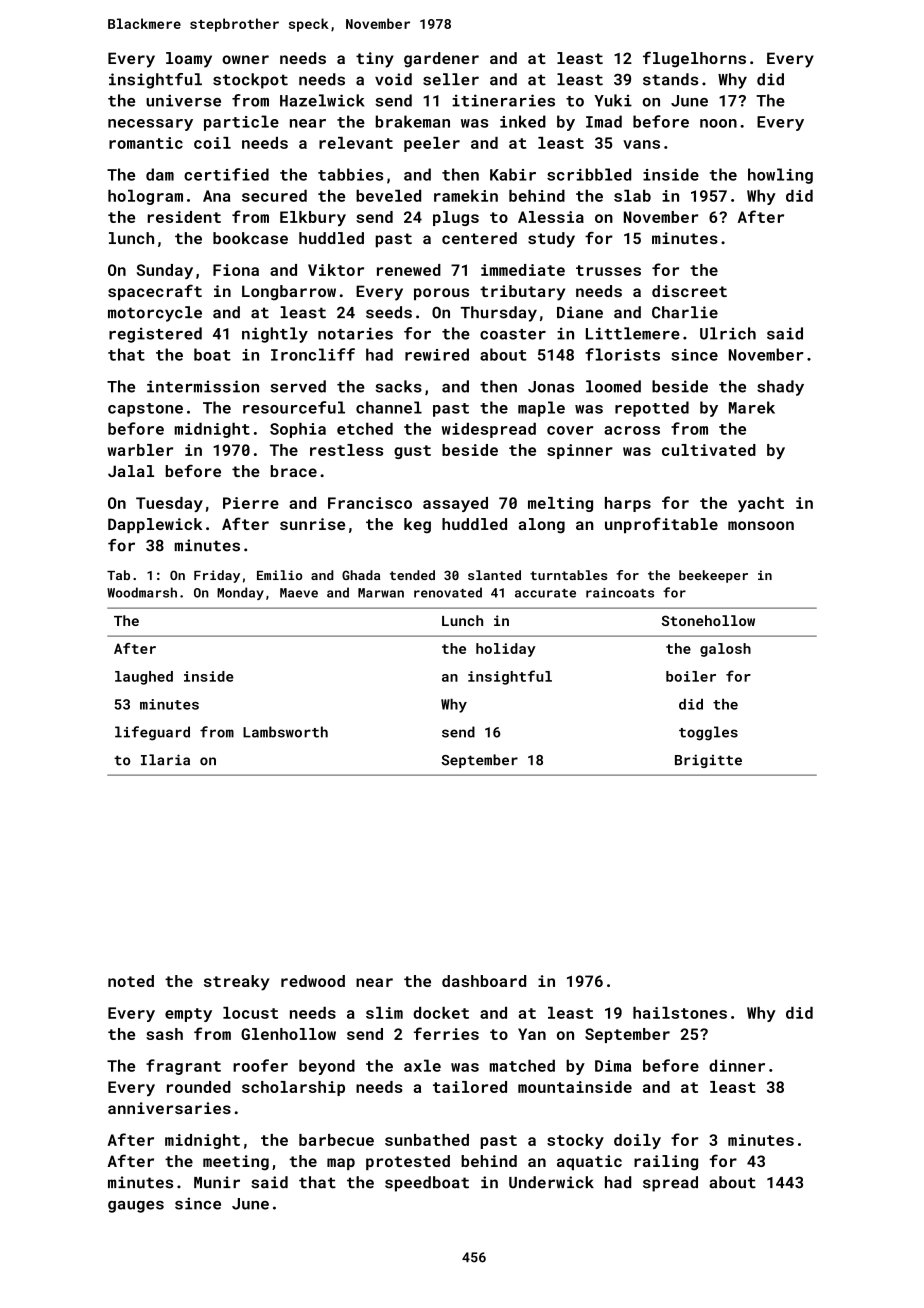 The width and height of the image is (924, 1308). I want to click on sunbathed, so click(427, 1140).
